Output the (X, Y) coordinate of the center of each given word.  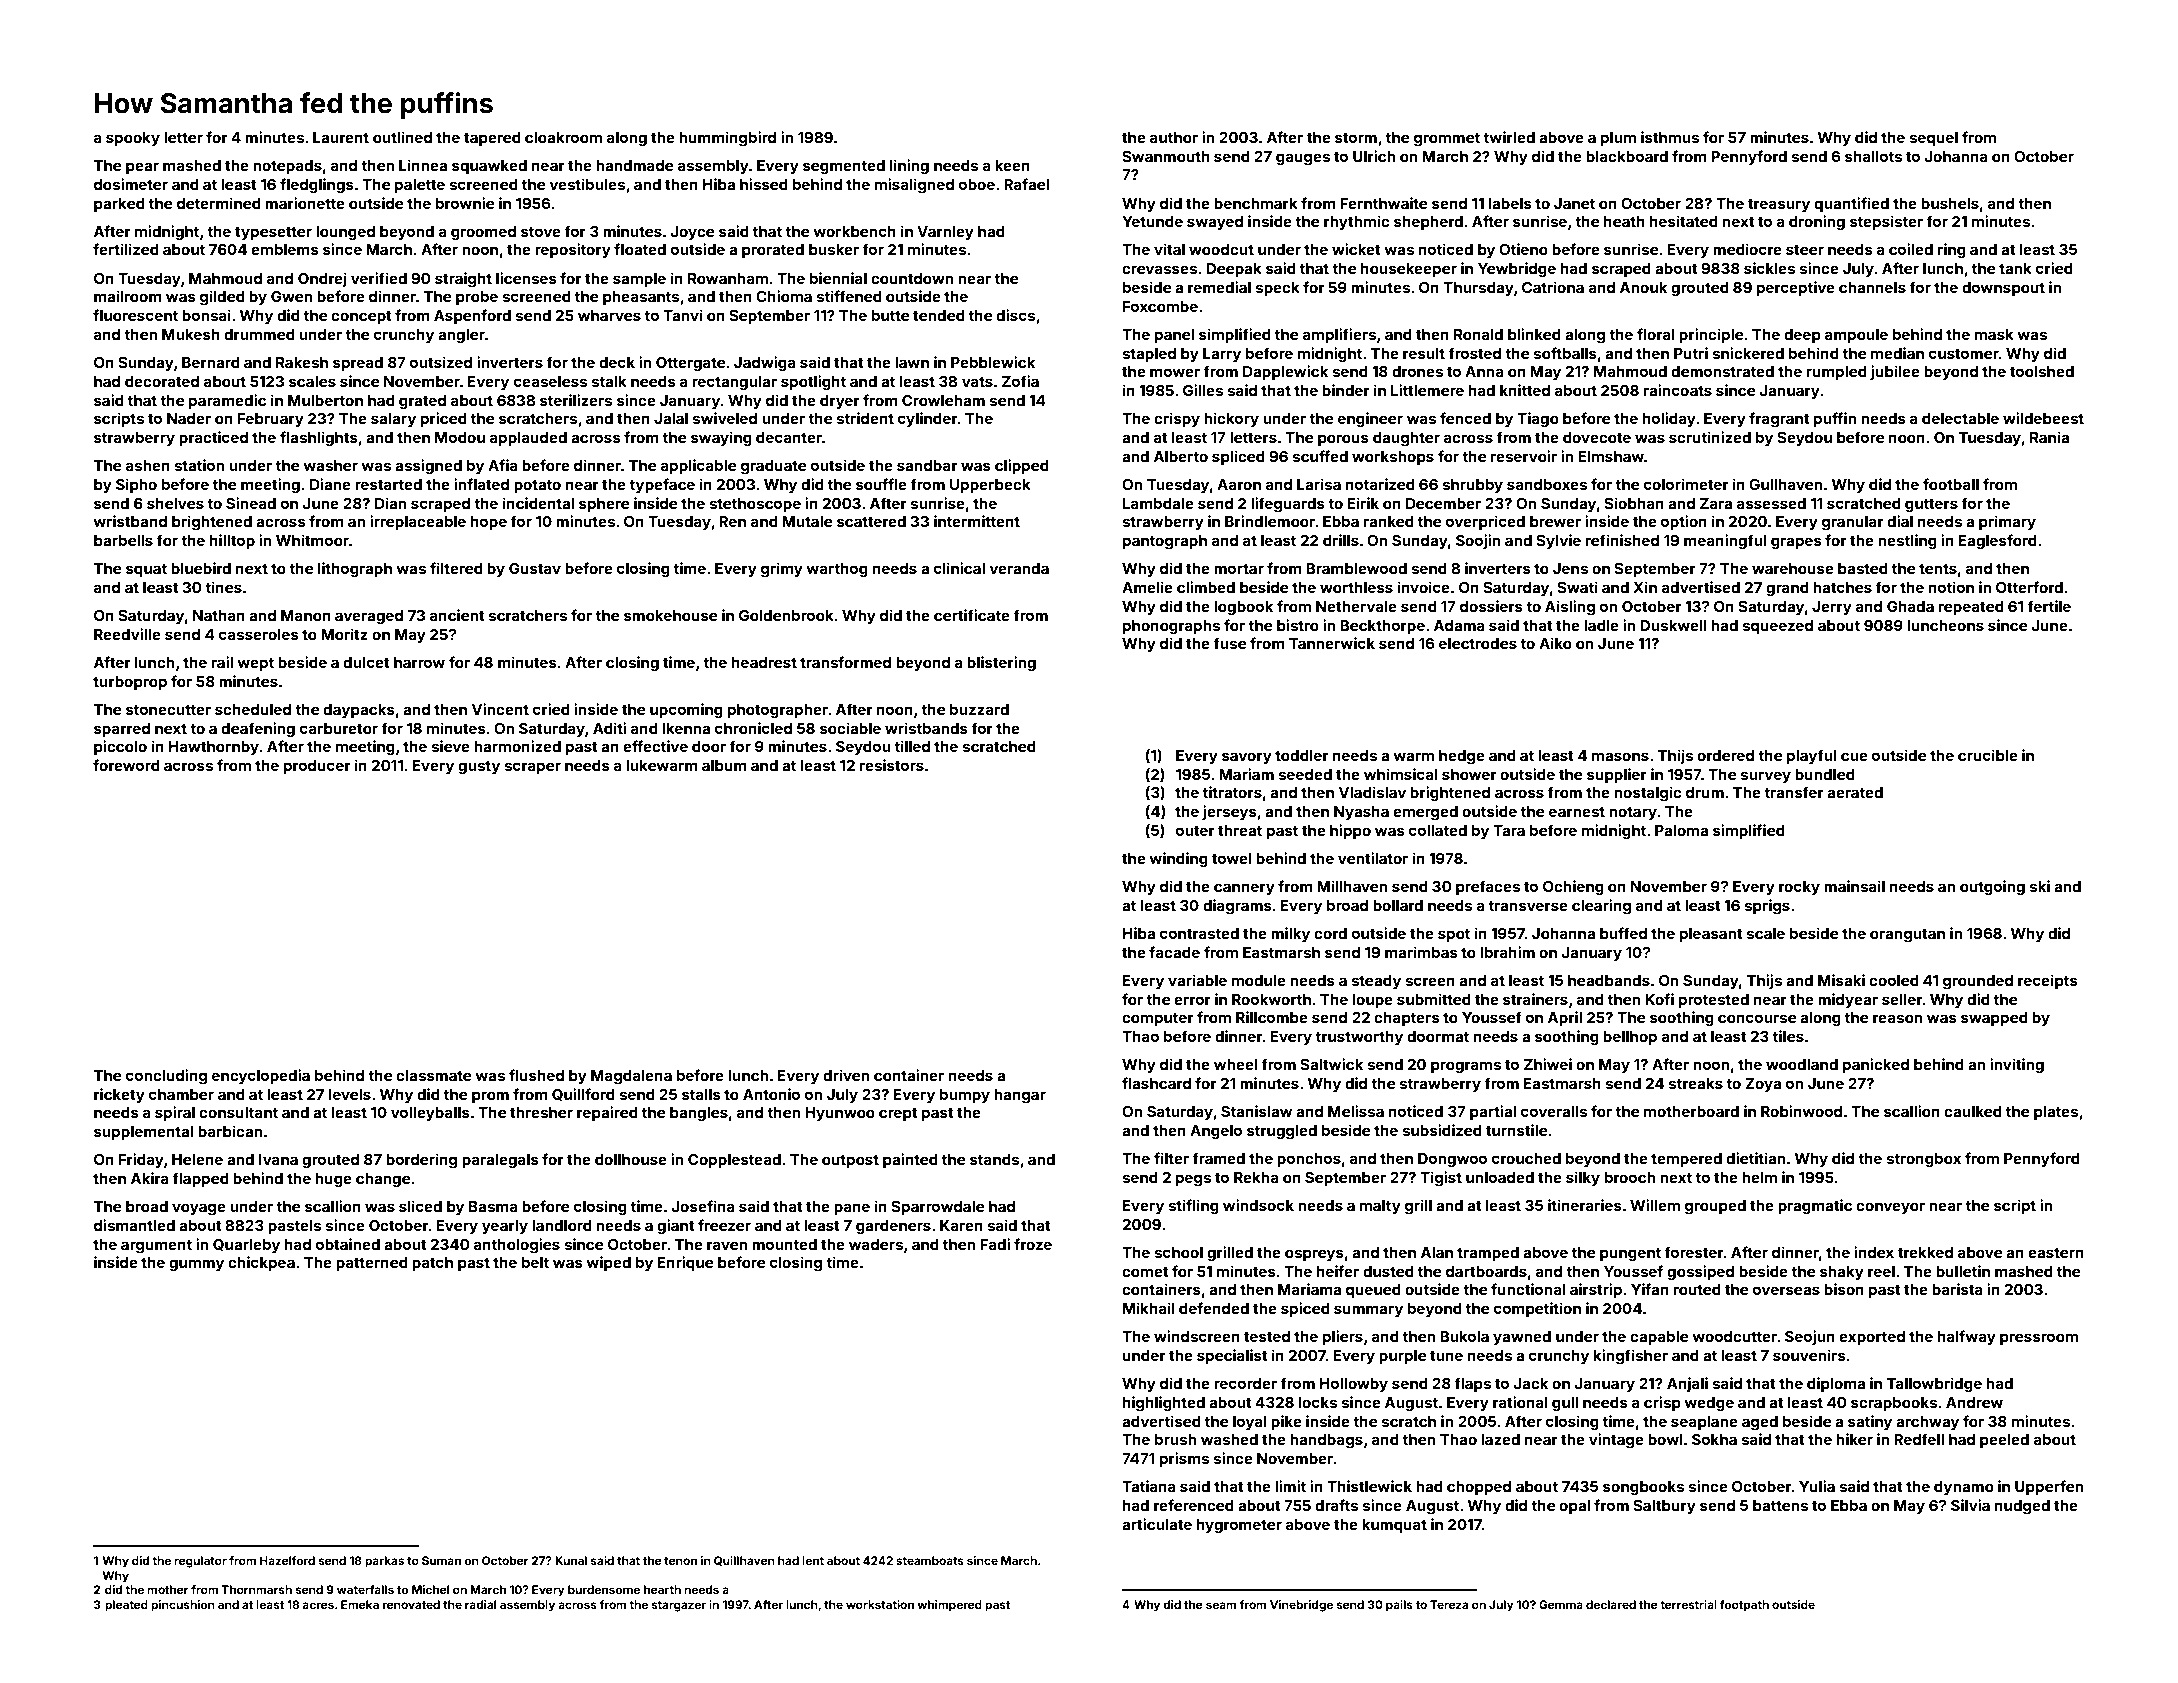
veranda (1019, 568)
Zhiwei (1548, 1064)
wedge (1709, 1404)
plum (1618, 139)
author (1174, 137)
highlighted (1164, 1404)
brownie (465, 203)
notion (1951, 587)
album (724, 765)
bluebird (201, 568)
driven (846, 1075)
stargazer (679, 1606)
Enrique (685, 1263)
